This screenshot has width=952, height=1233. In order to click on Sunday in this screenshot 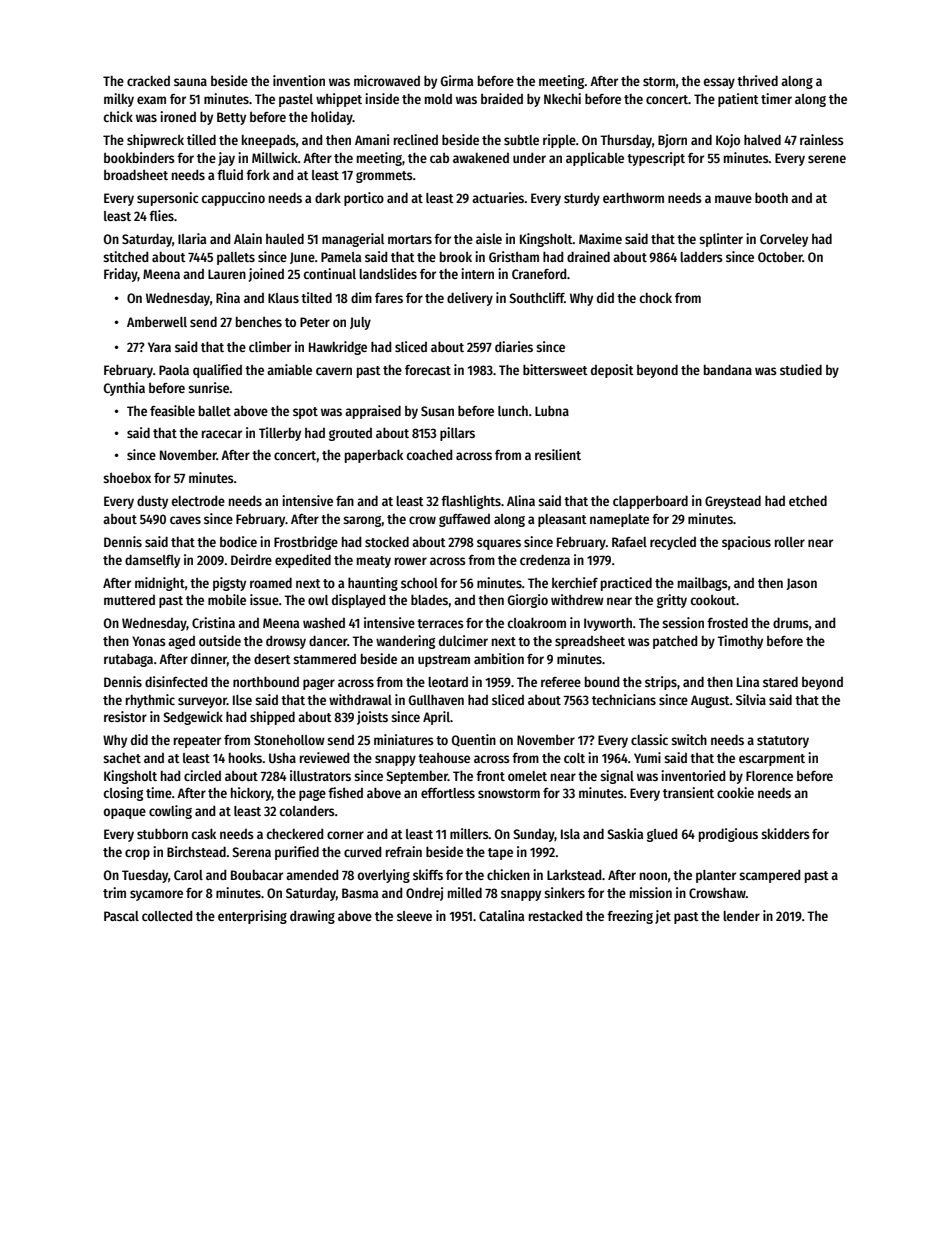, I will do `click(534, 835)`.
